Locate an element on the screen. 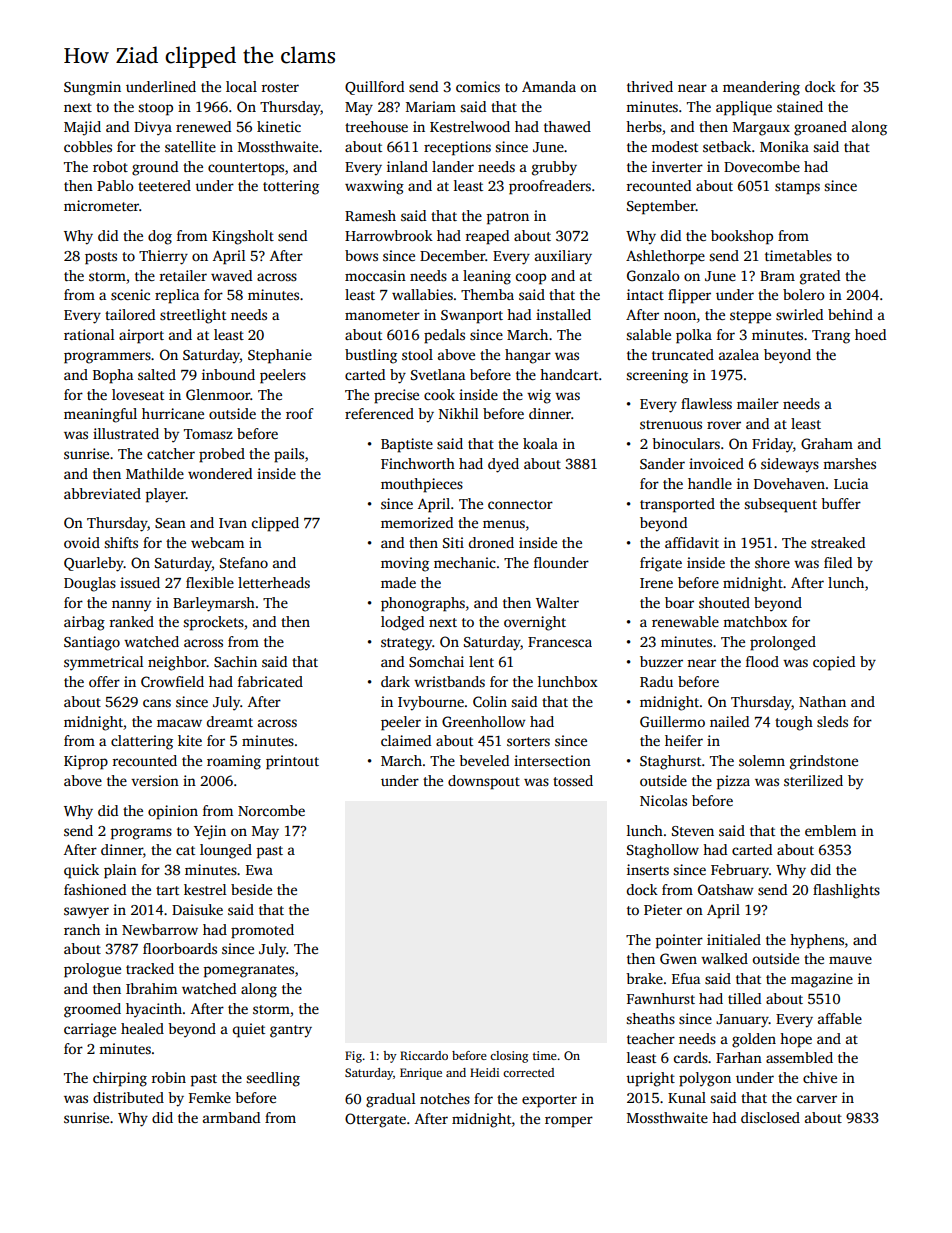 The width and height of the screenshot is (952, 1233). waxwing is located at coordinates (374, 187).
